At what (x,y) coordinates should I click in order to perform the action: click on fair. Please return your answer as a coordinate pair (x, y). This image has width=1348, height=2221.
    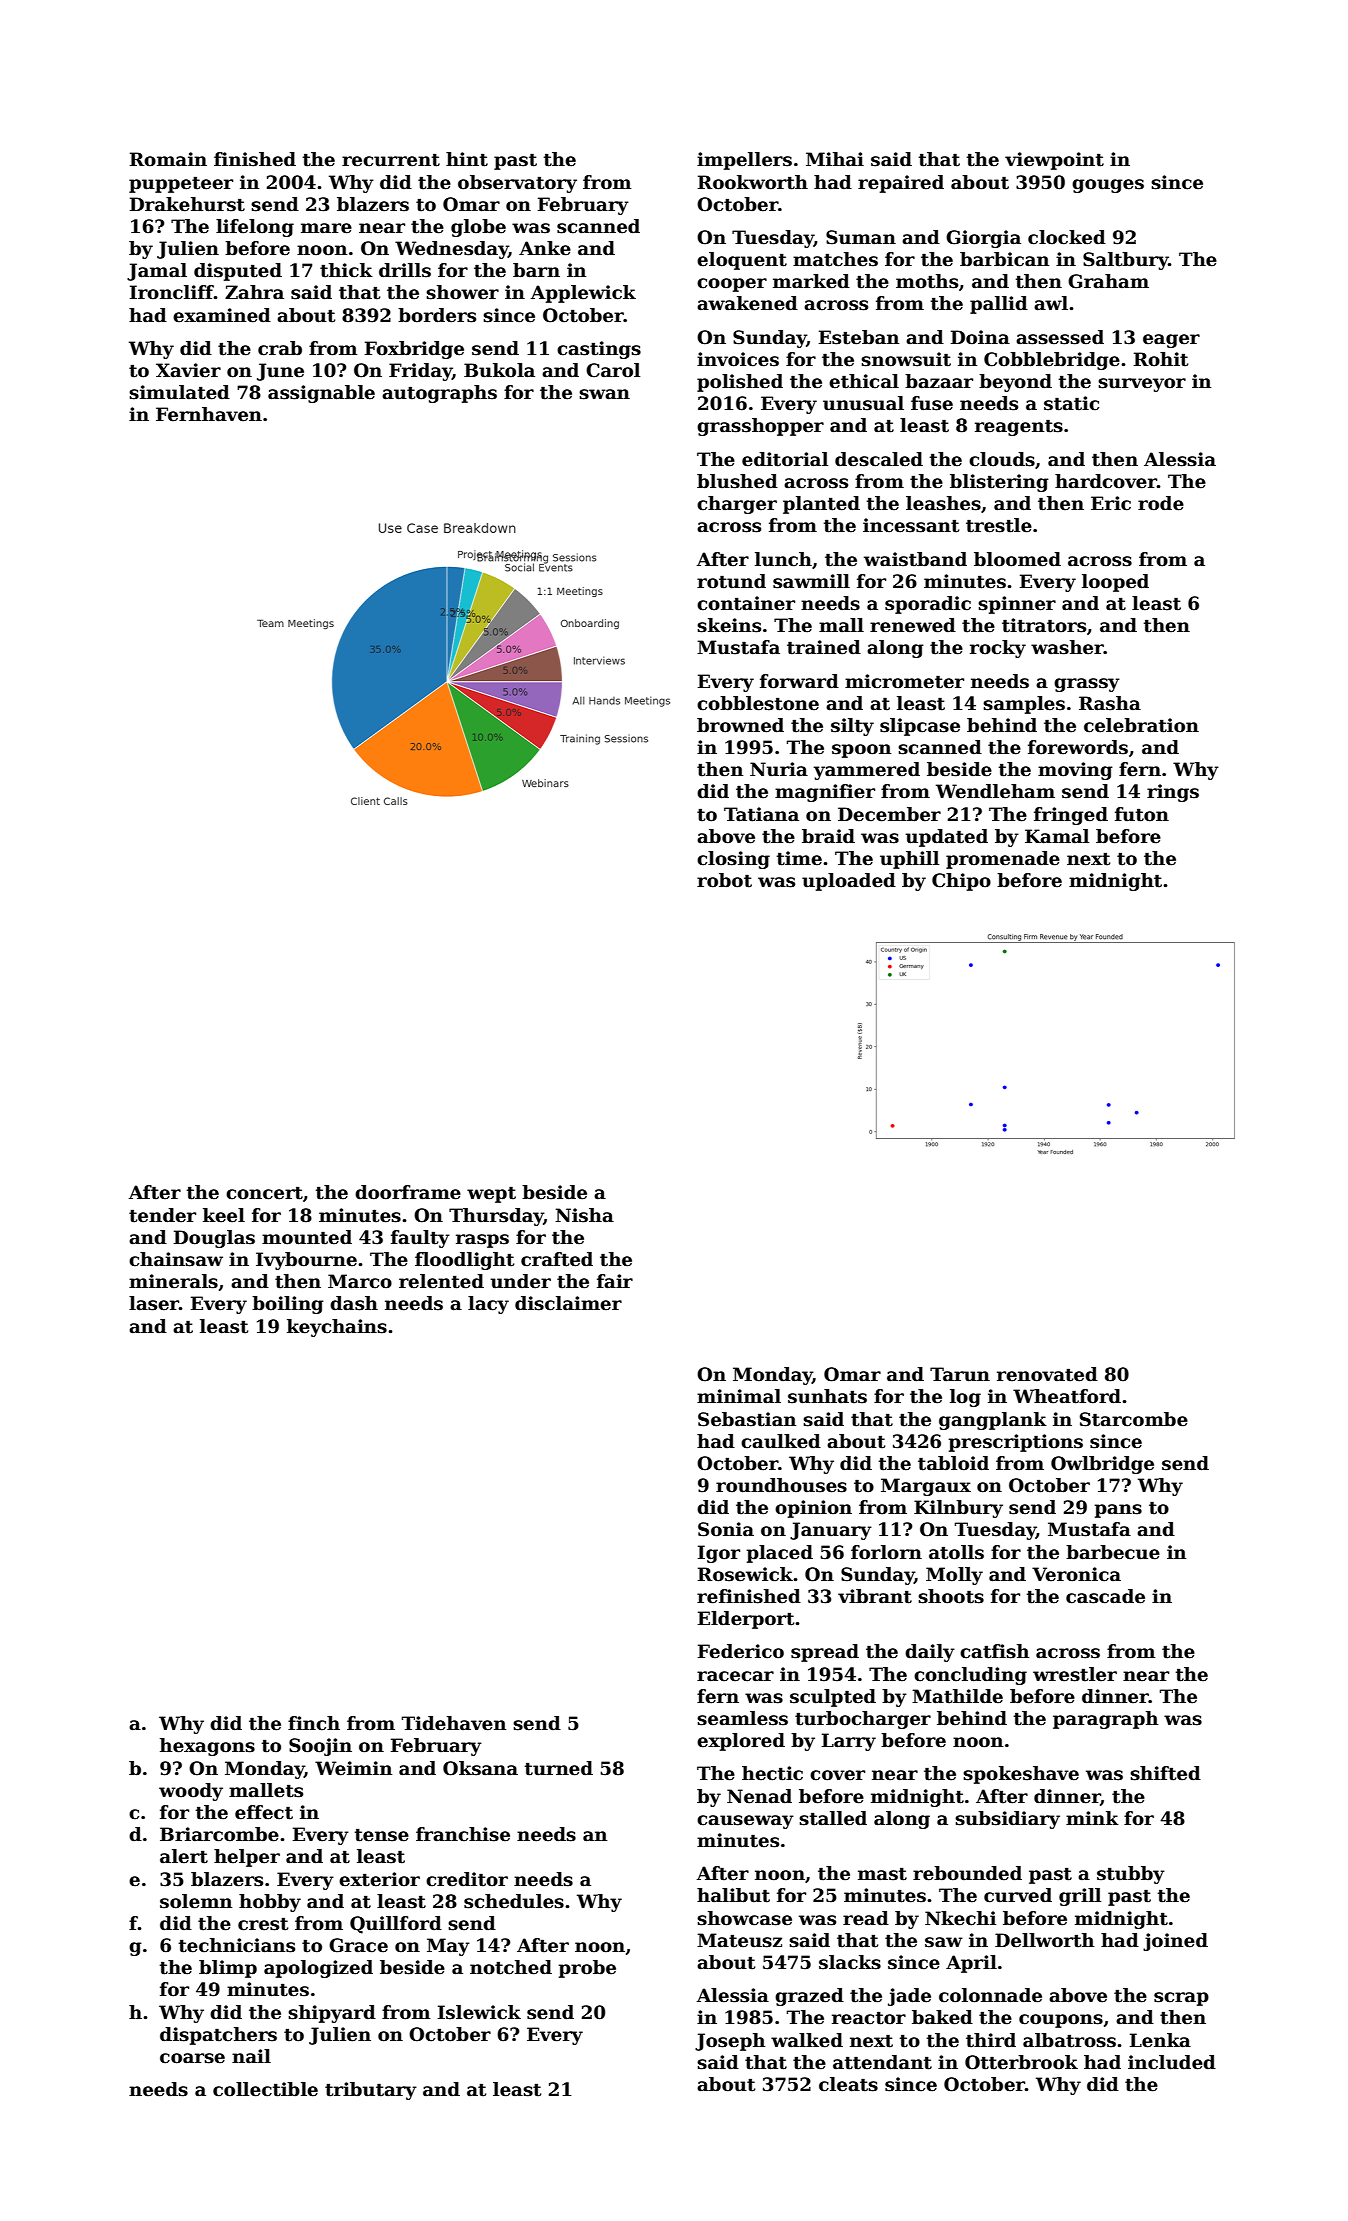
    Looking at the image, I should click on (615, 1281).
